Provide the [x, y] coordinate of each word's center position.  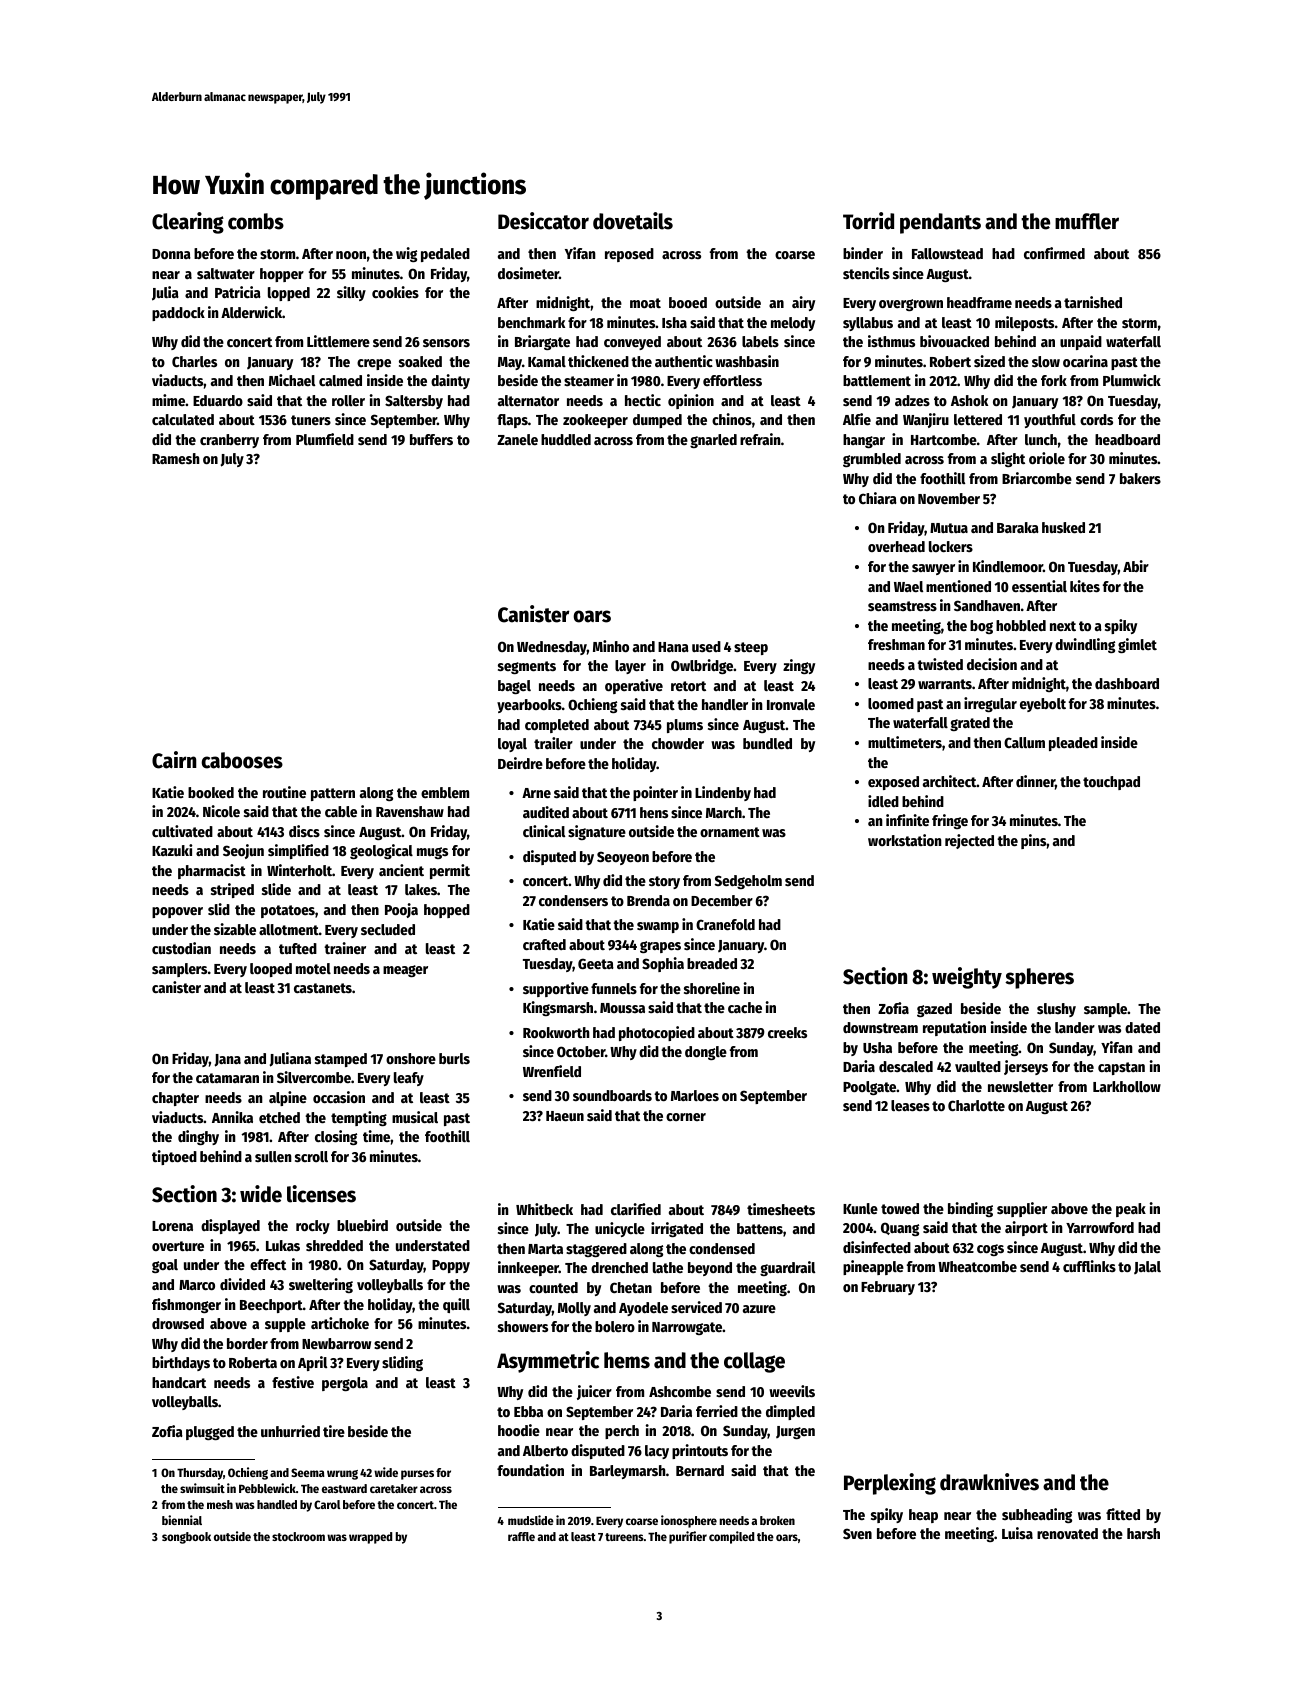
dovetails [633, 221]
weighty [967, 978]
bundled [767, 743]
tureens [624, 1537]
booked [211, 792]
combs [256, 221]
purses [417, 1475]
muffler [1087, 221]
